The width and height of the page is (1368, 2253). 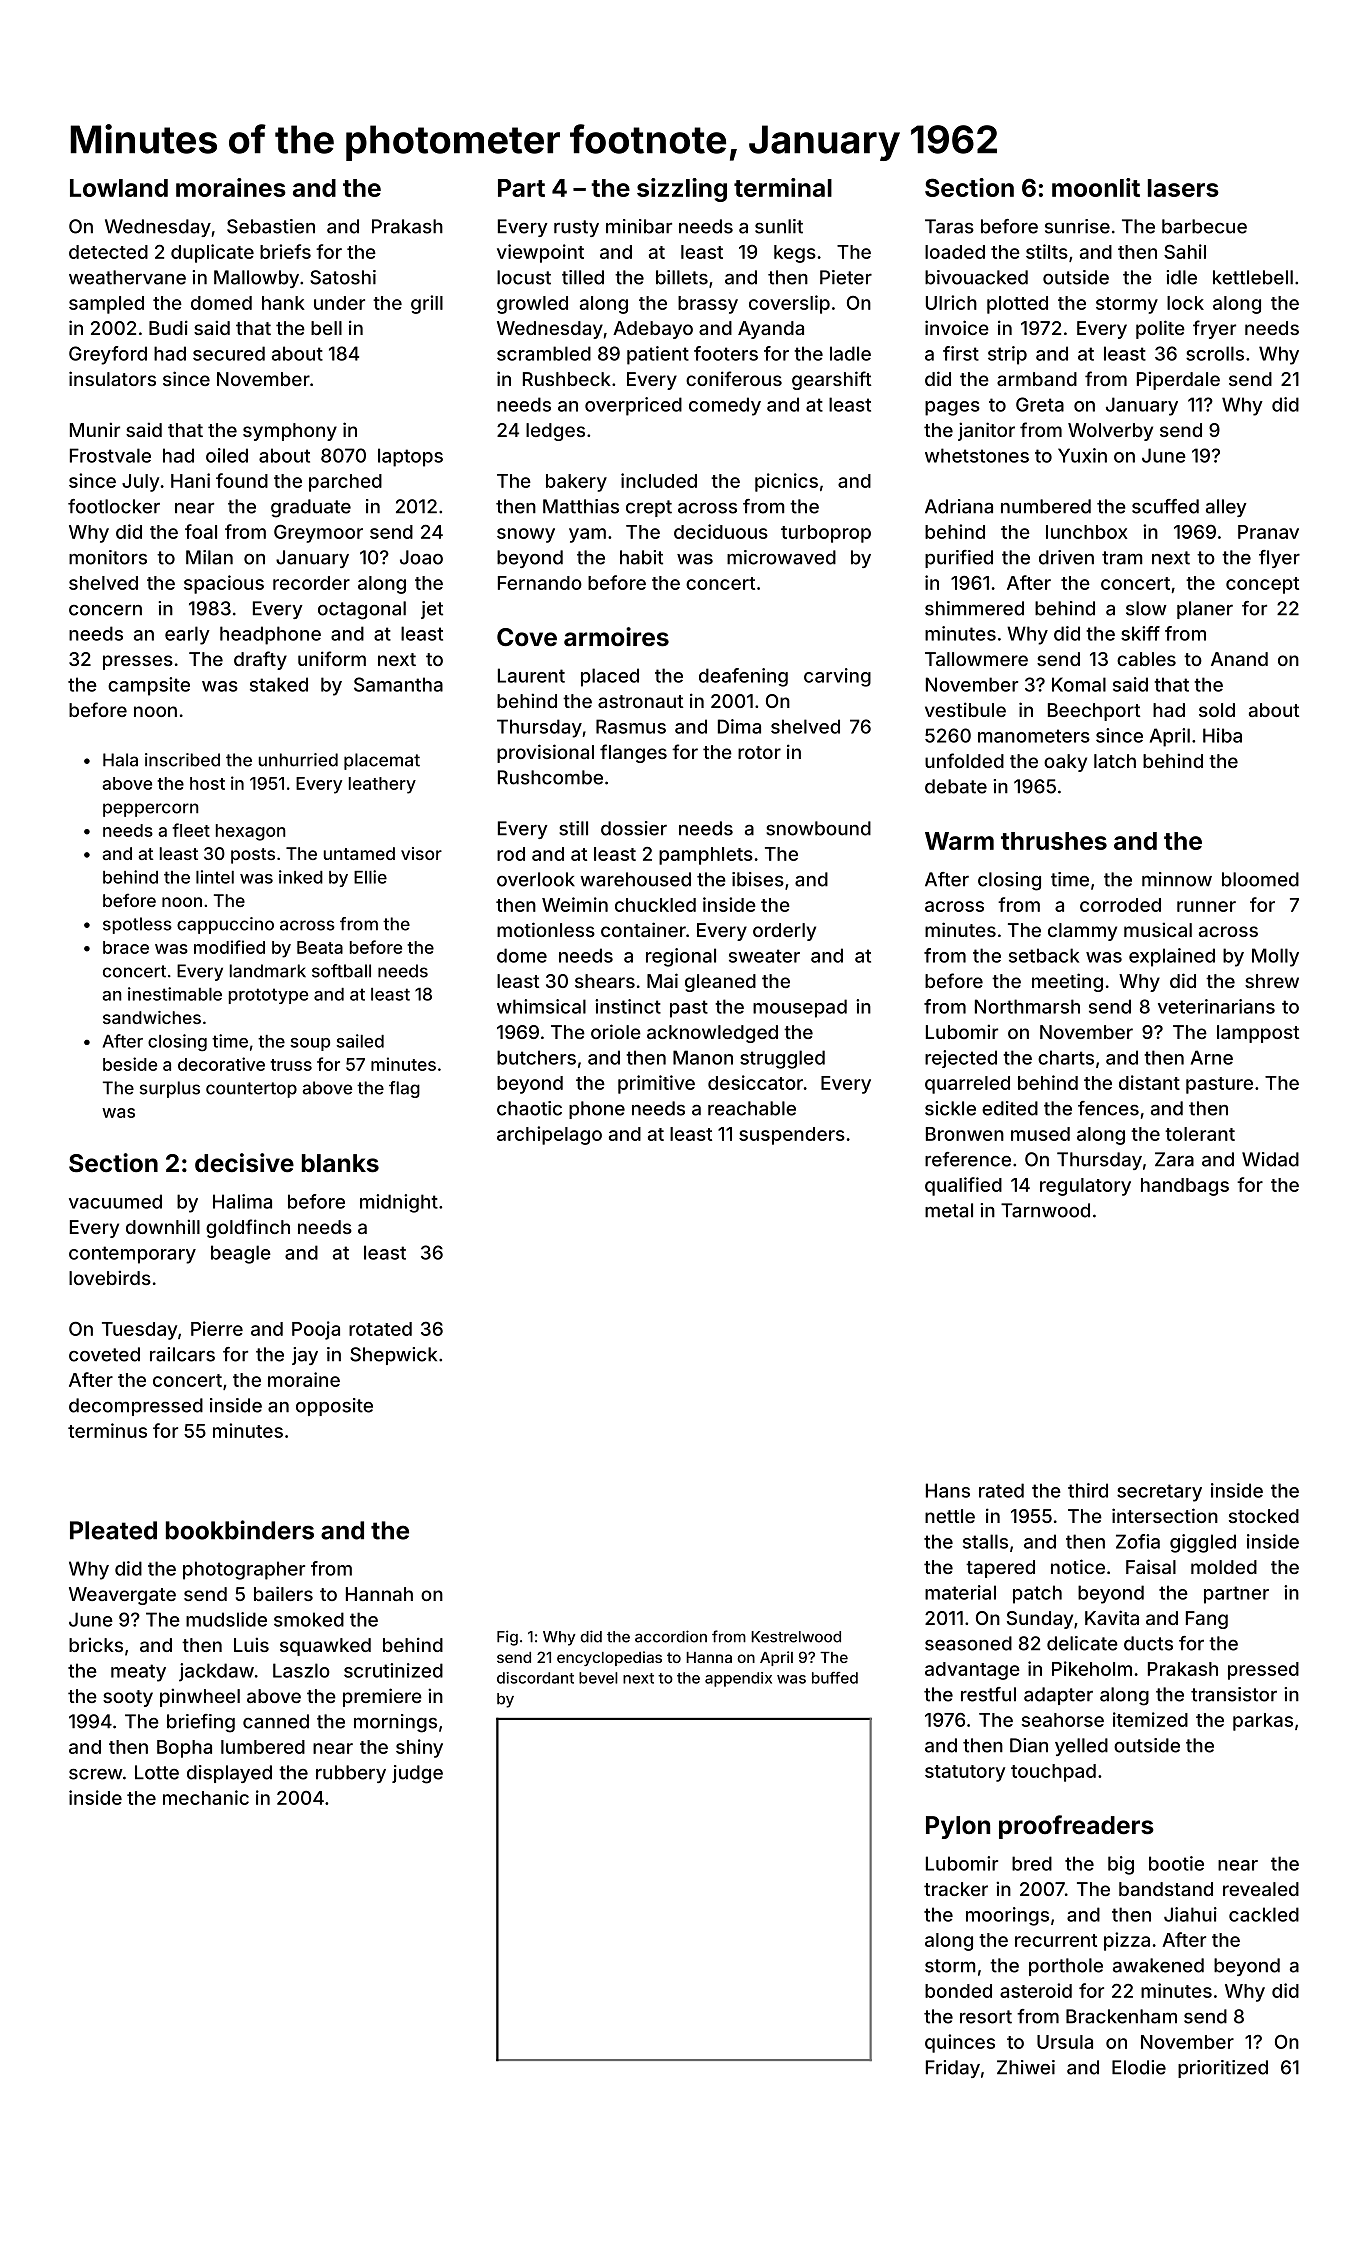 I want to click on premiere, so click(x=382, y=1697).
